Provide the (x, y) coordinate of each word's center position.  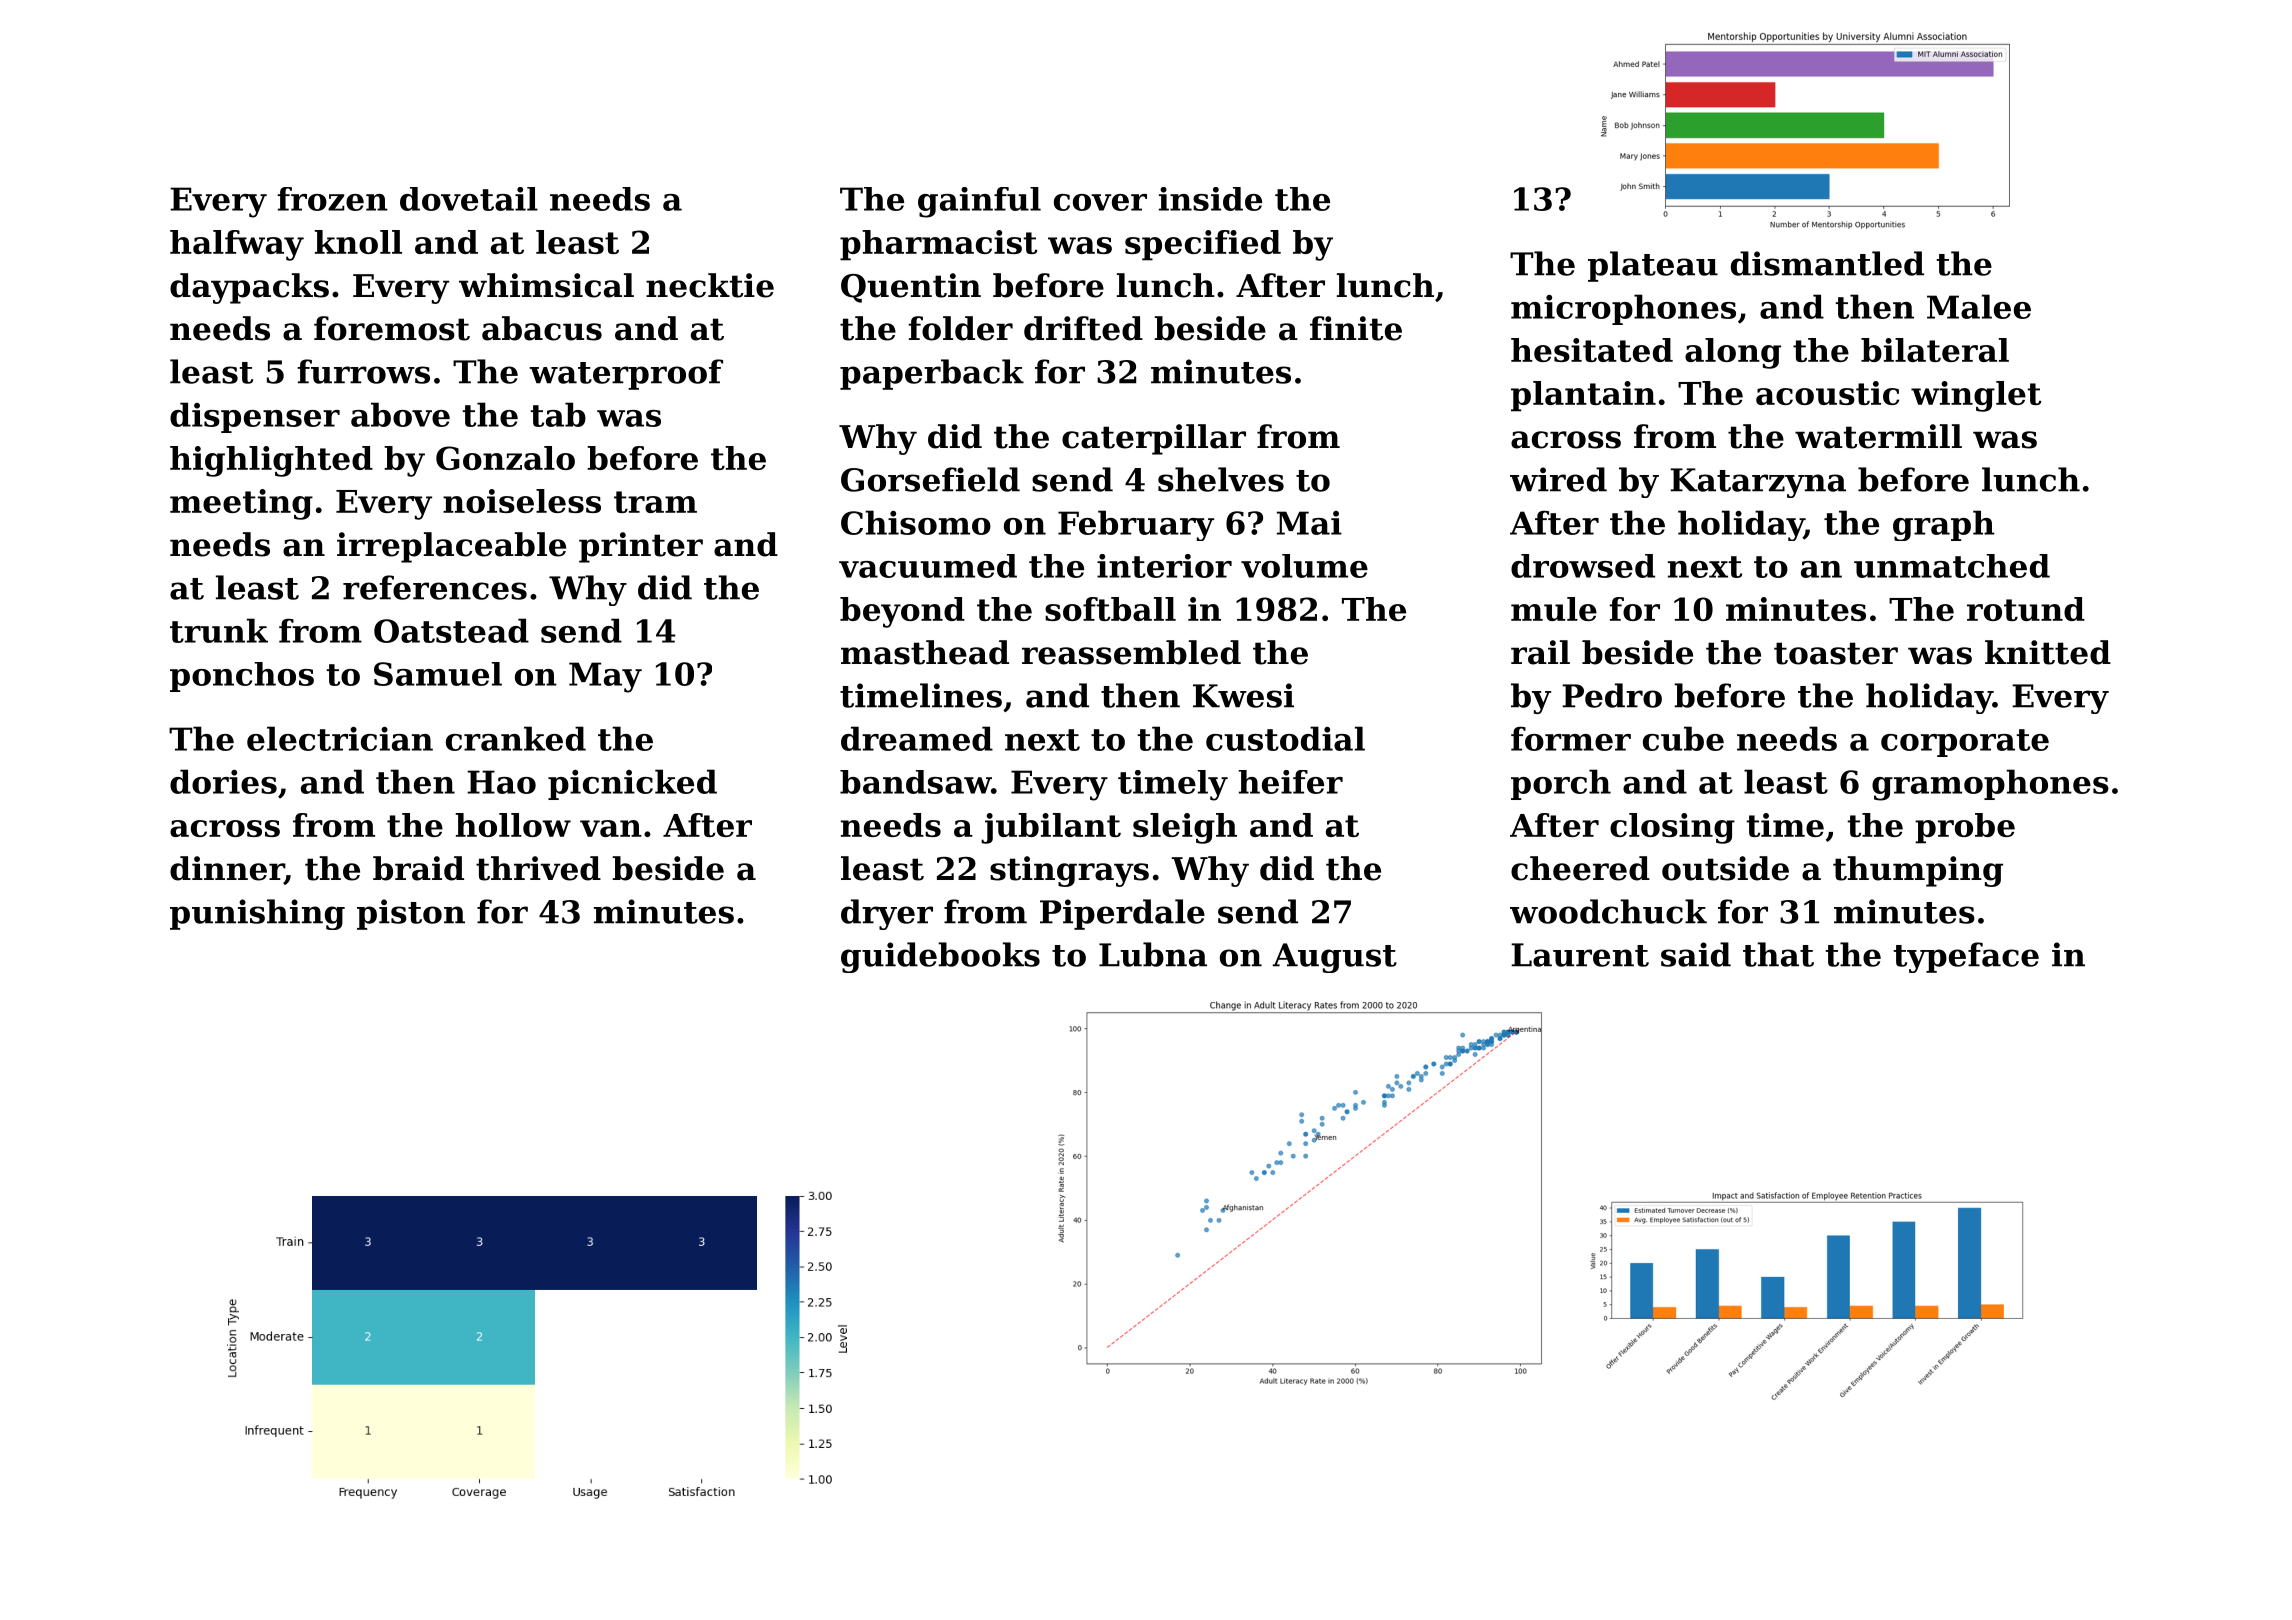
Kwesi (1243, 695)
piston (411, 914)
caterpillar (1154, 439)
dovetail (469, 199)
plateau (1653, 266)
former (1571, 738)
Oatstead (451, 630)
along (1733, 353)
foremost (392, 328)
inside (1210, 199)
